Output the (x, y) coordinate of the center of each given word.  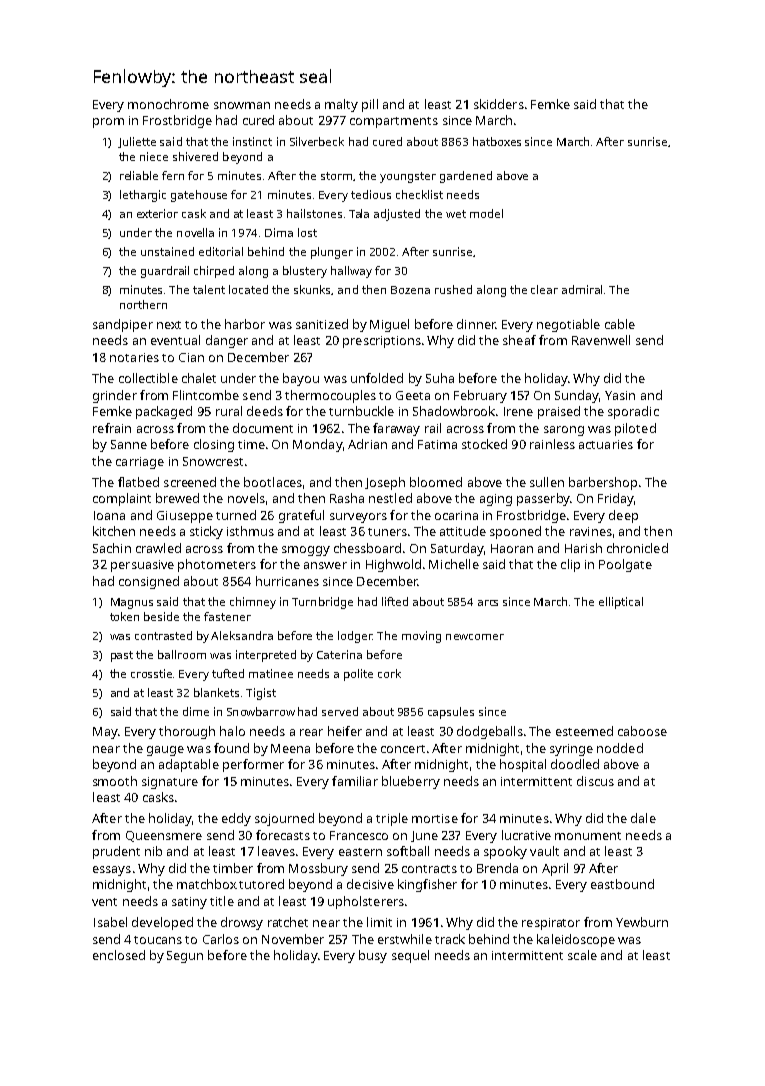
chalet (199, 378)
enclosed (119, 955)
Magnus (132, 603)
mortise (435, 818)
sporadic (633, 412)
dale (643, 818)
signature (170, 783)
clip (570, 565)
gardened (466, 177)
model (486, 213)
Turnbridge (322, 603)
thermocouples (330, 396)
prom (108, 123)
